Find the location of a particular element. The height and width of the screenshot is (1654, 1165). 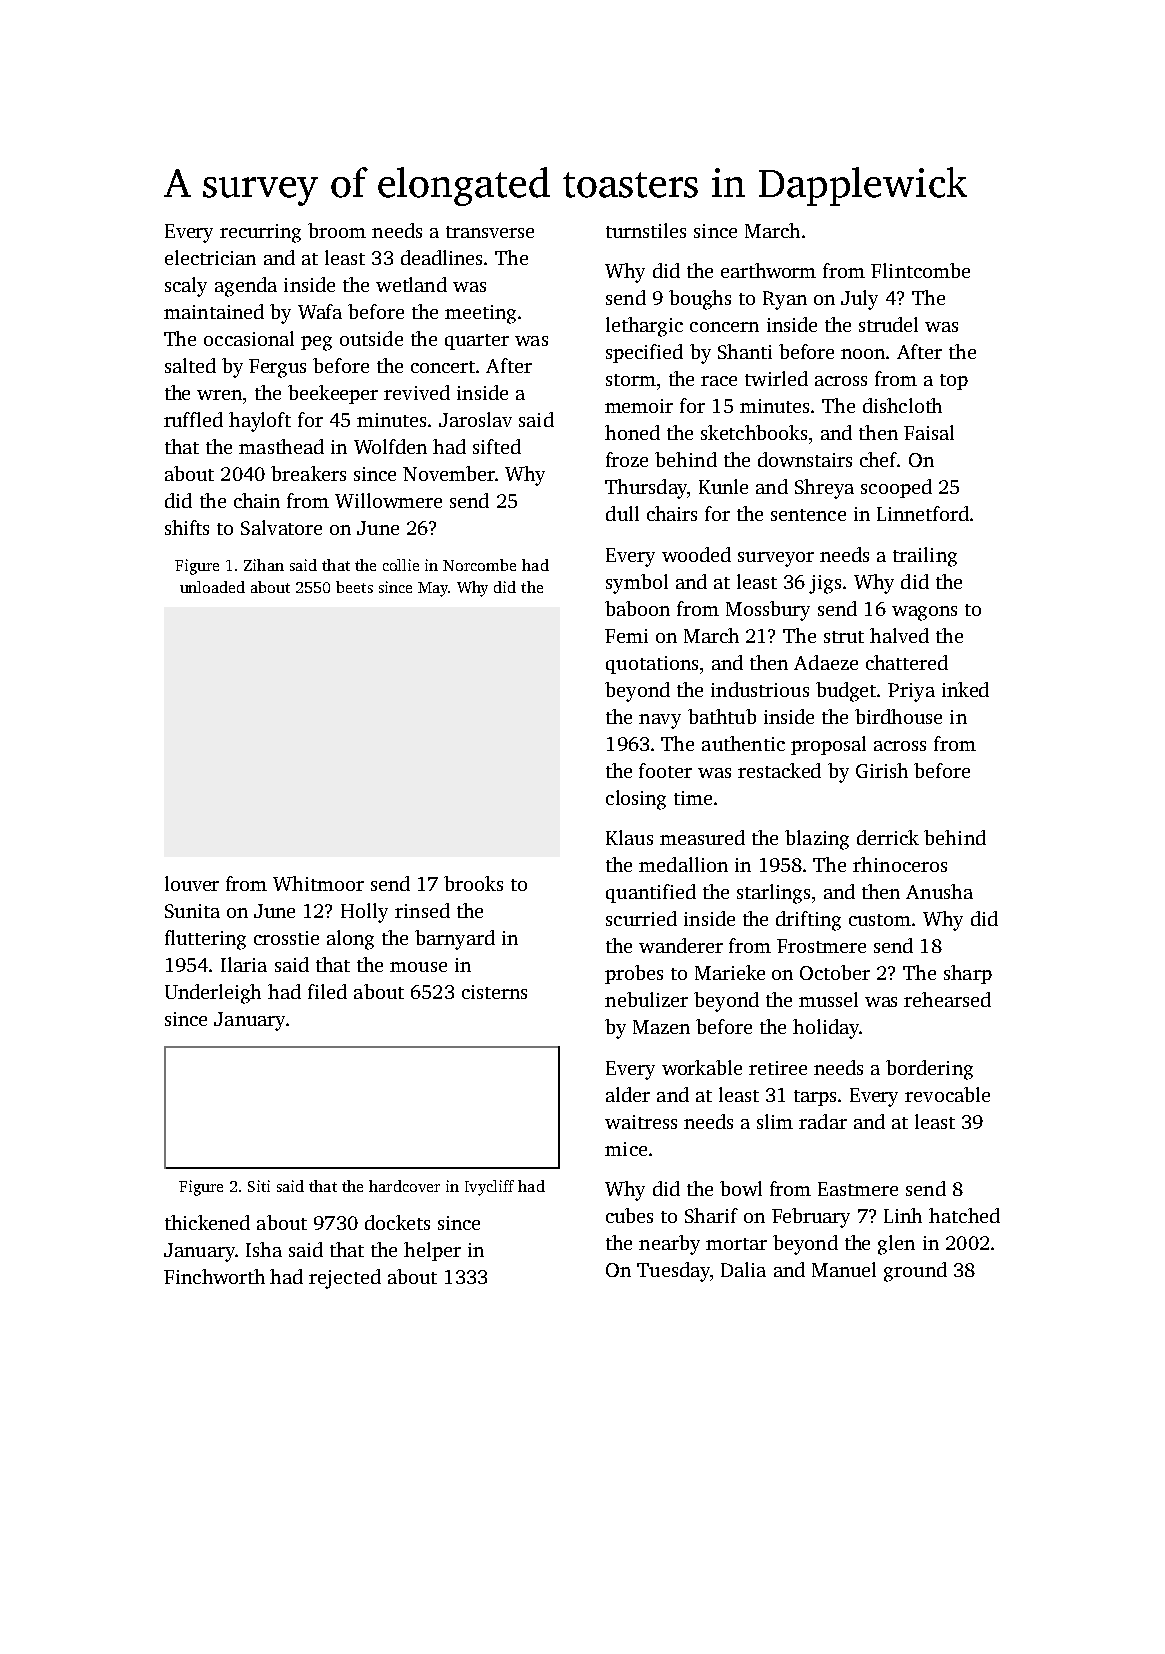

sifted is located at coordinates (497, 446).
